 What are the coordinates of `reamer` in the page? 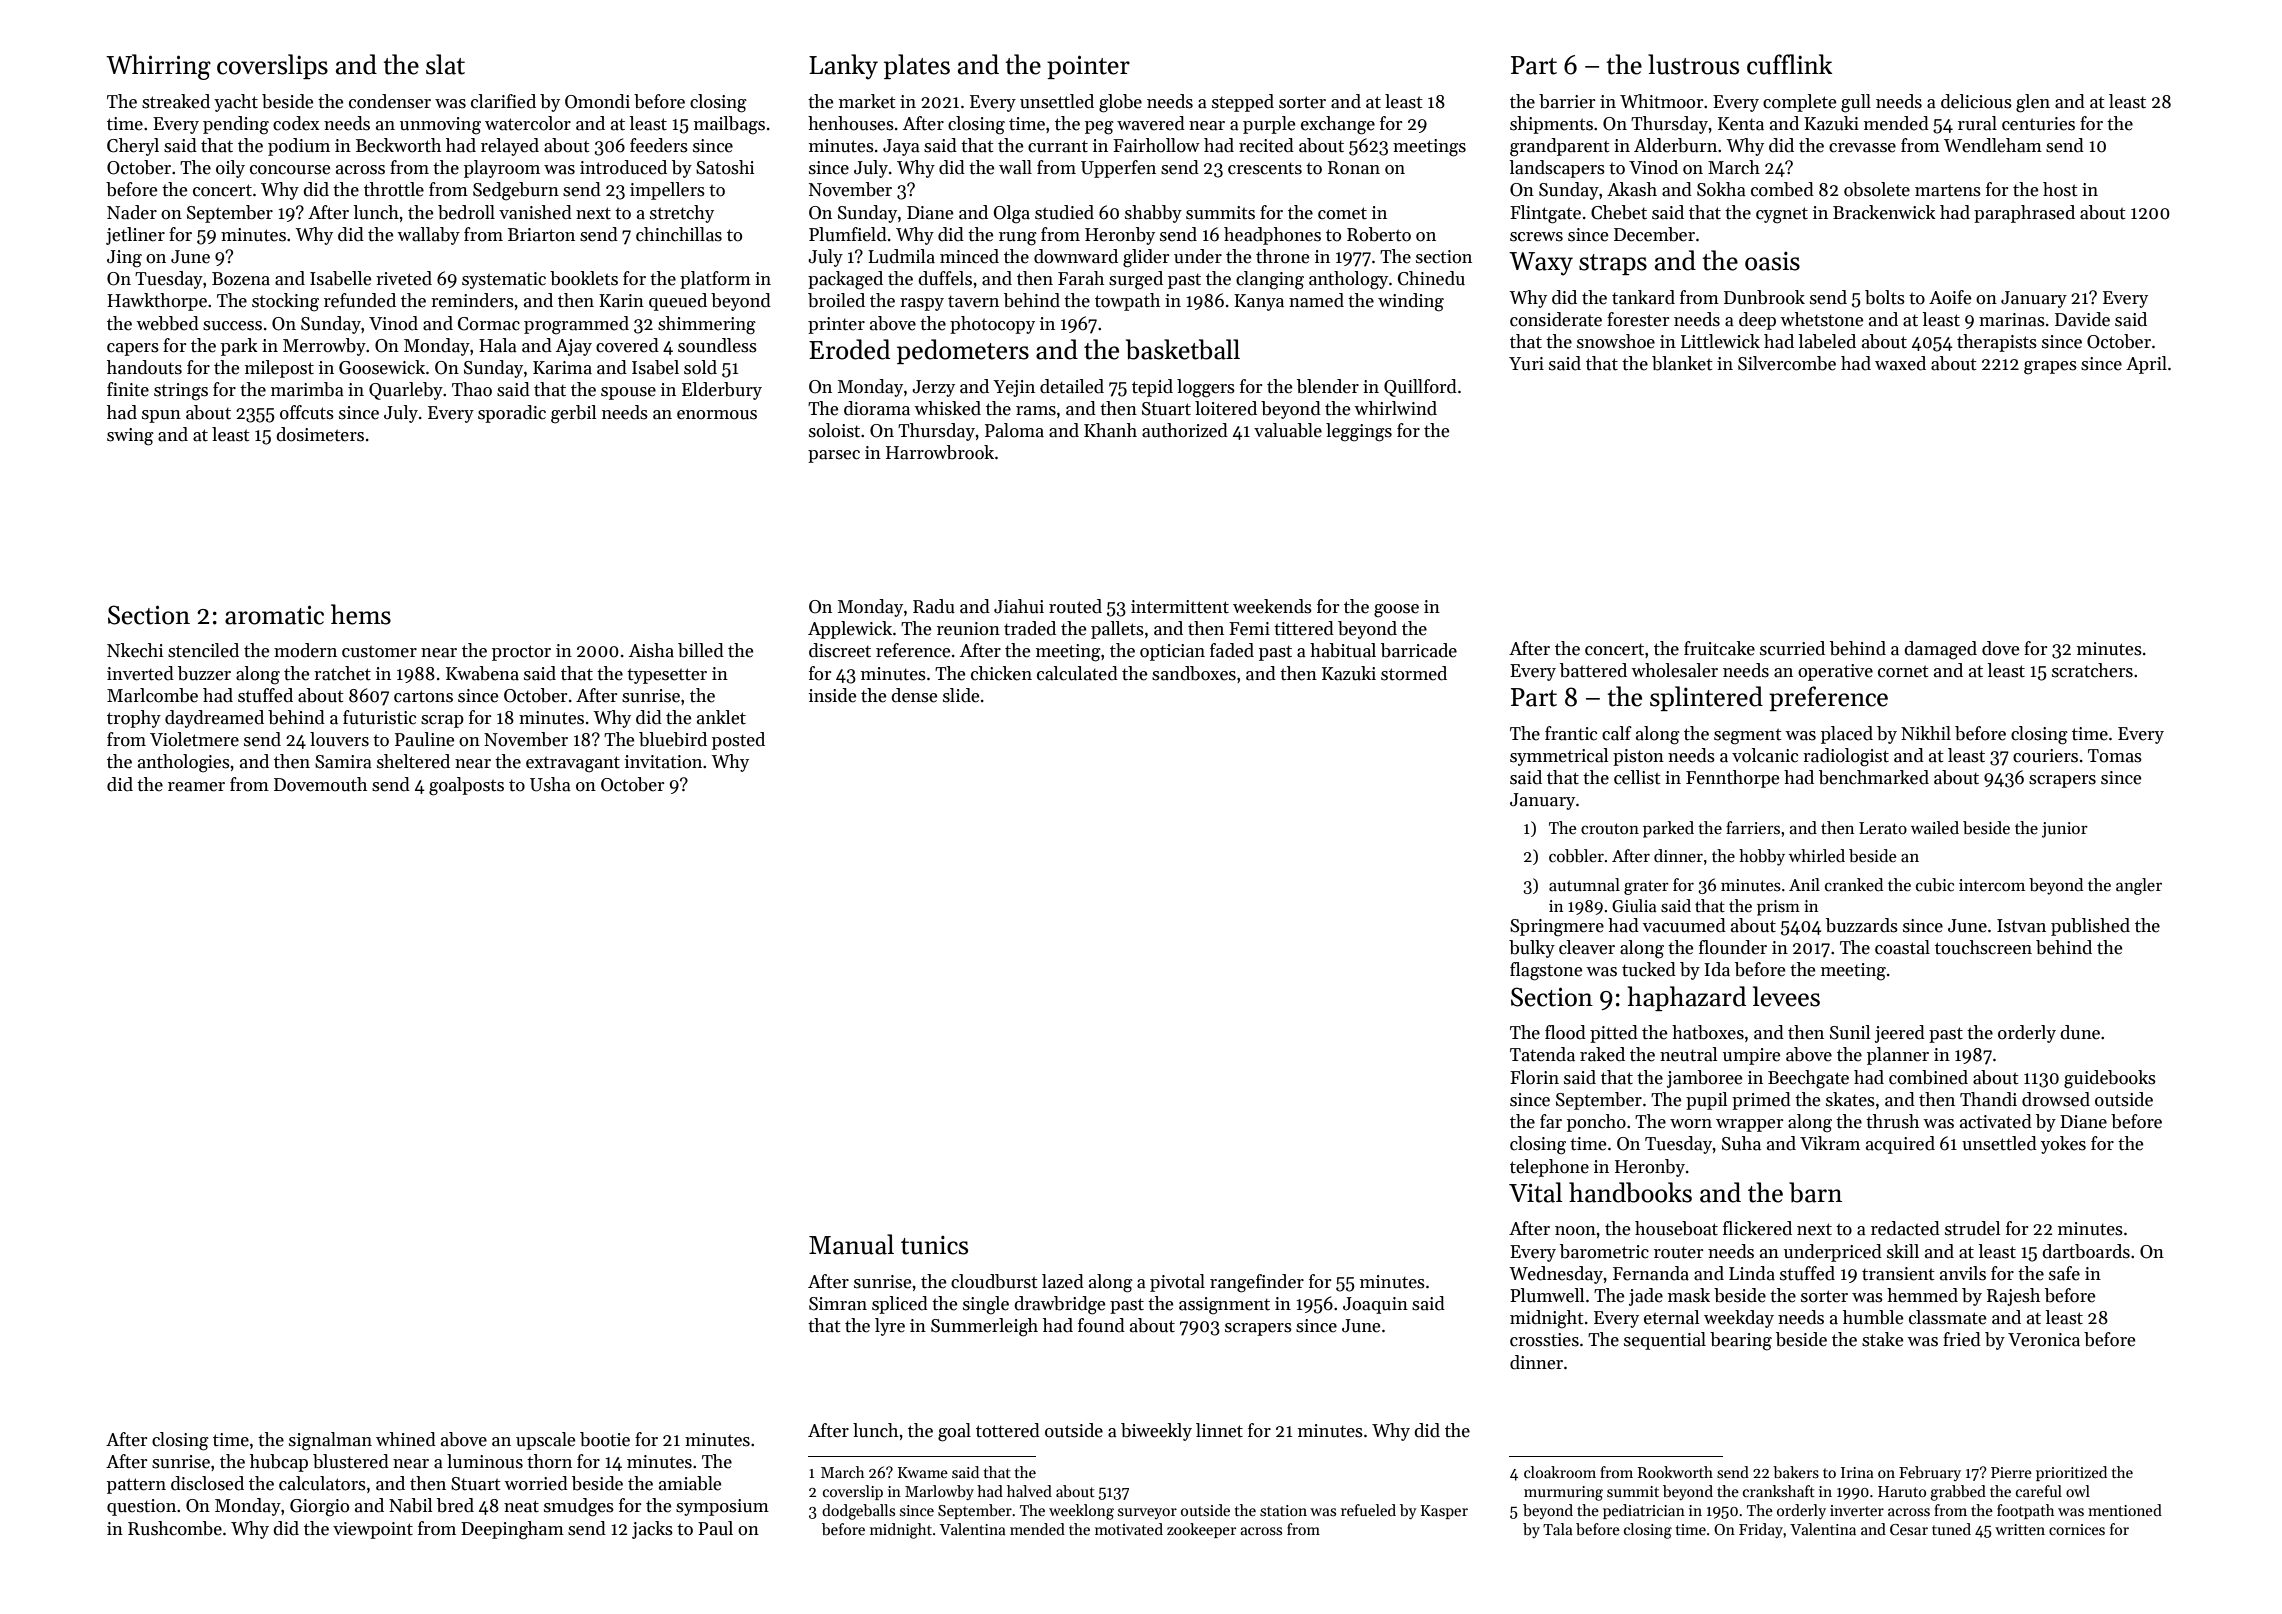 It's located at (196, 787).
